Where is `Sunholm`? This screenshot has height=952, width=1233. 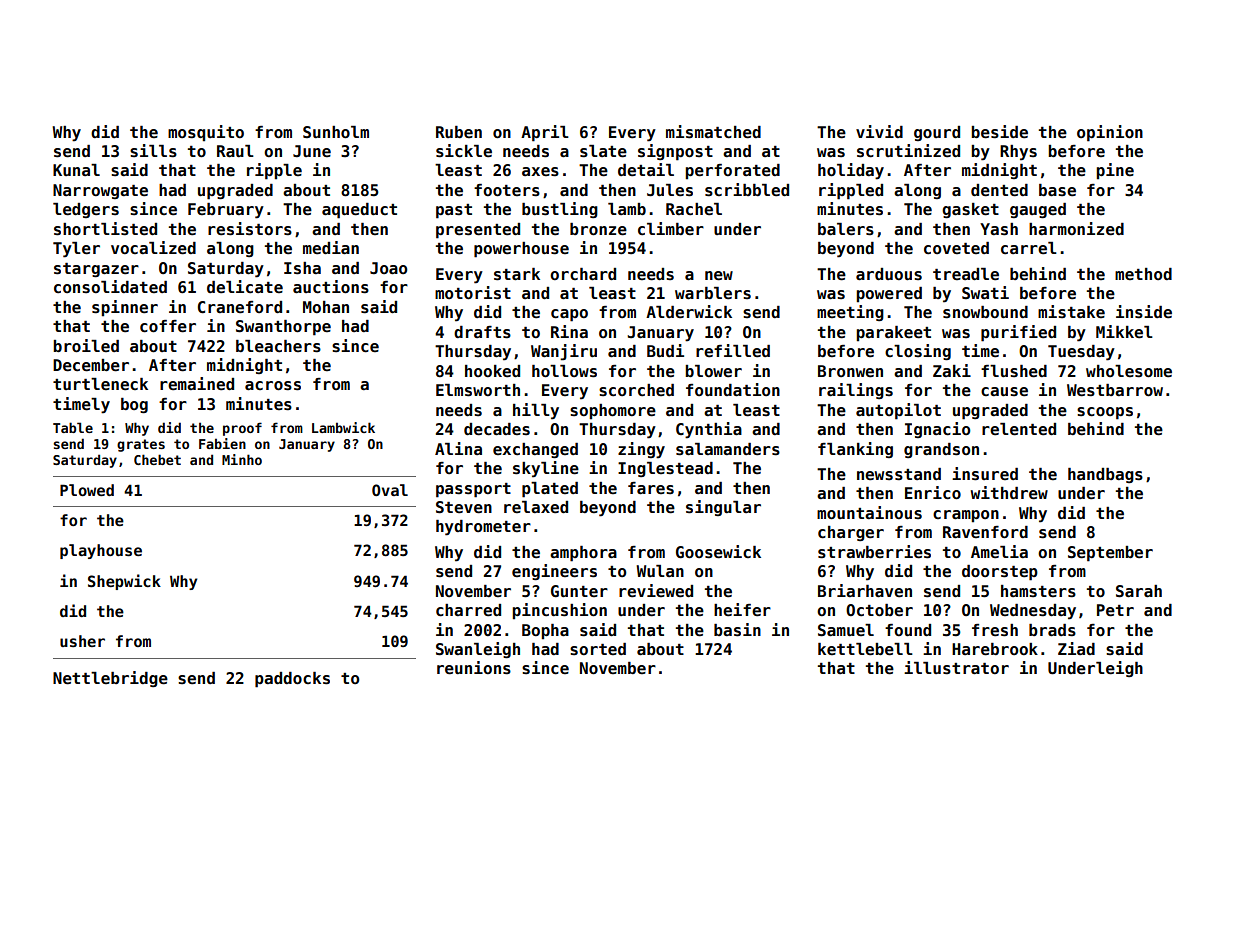 Sunholm is located at coordinates (336, 132).
